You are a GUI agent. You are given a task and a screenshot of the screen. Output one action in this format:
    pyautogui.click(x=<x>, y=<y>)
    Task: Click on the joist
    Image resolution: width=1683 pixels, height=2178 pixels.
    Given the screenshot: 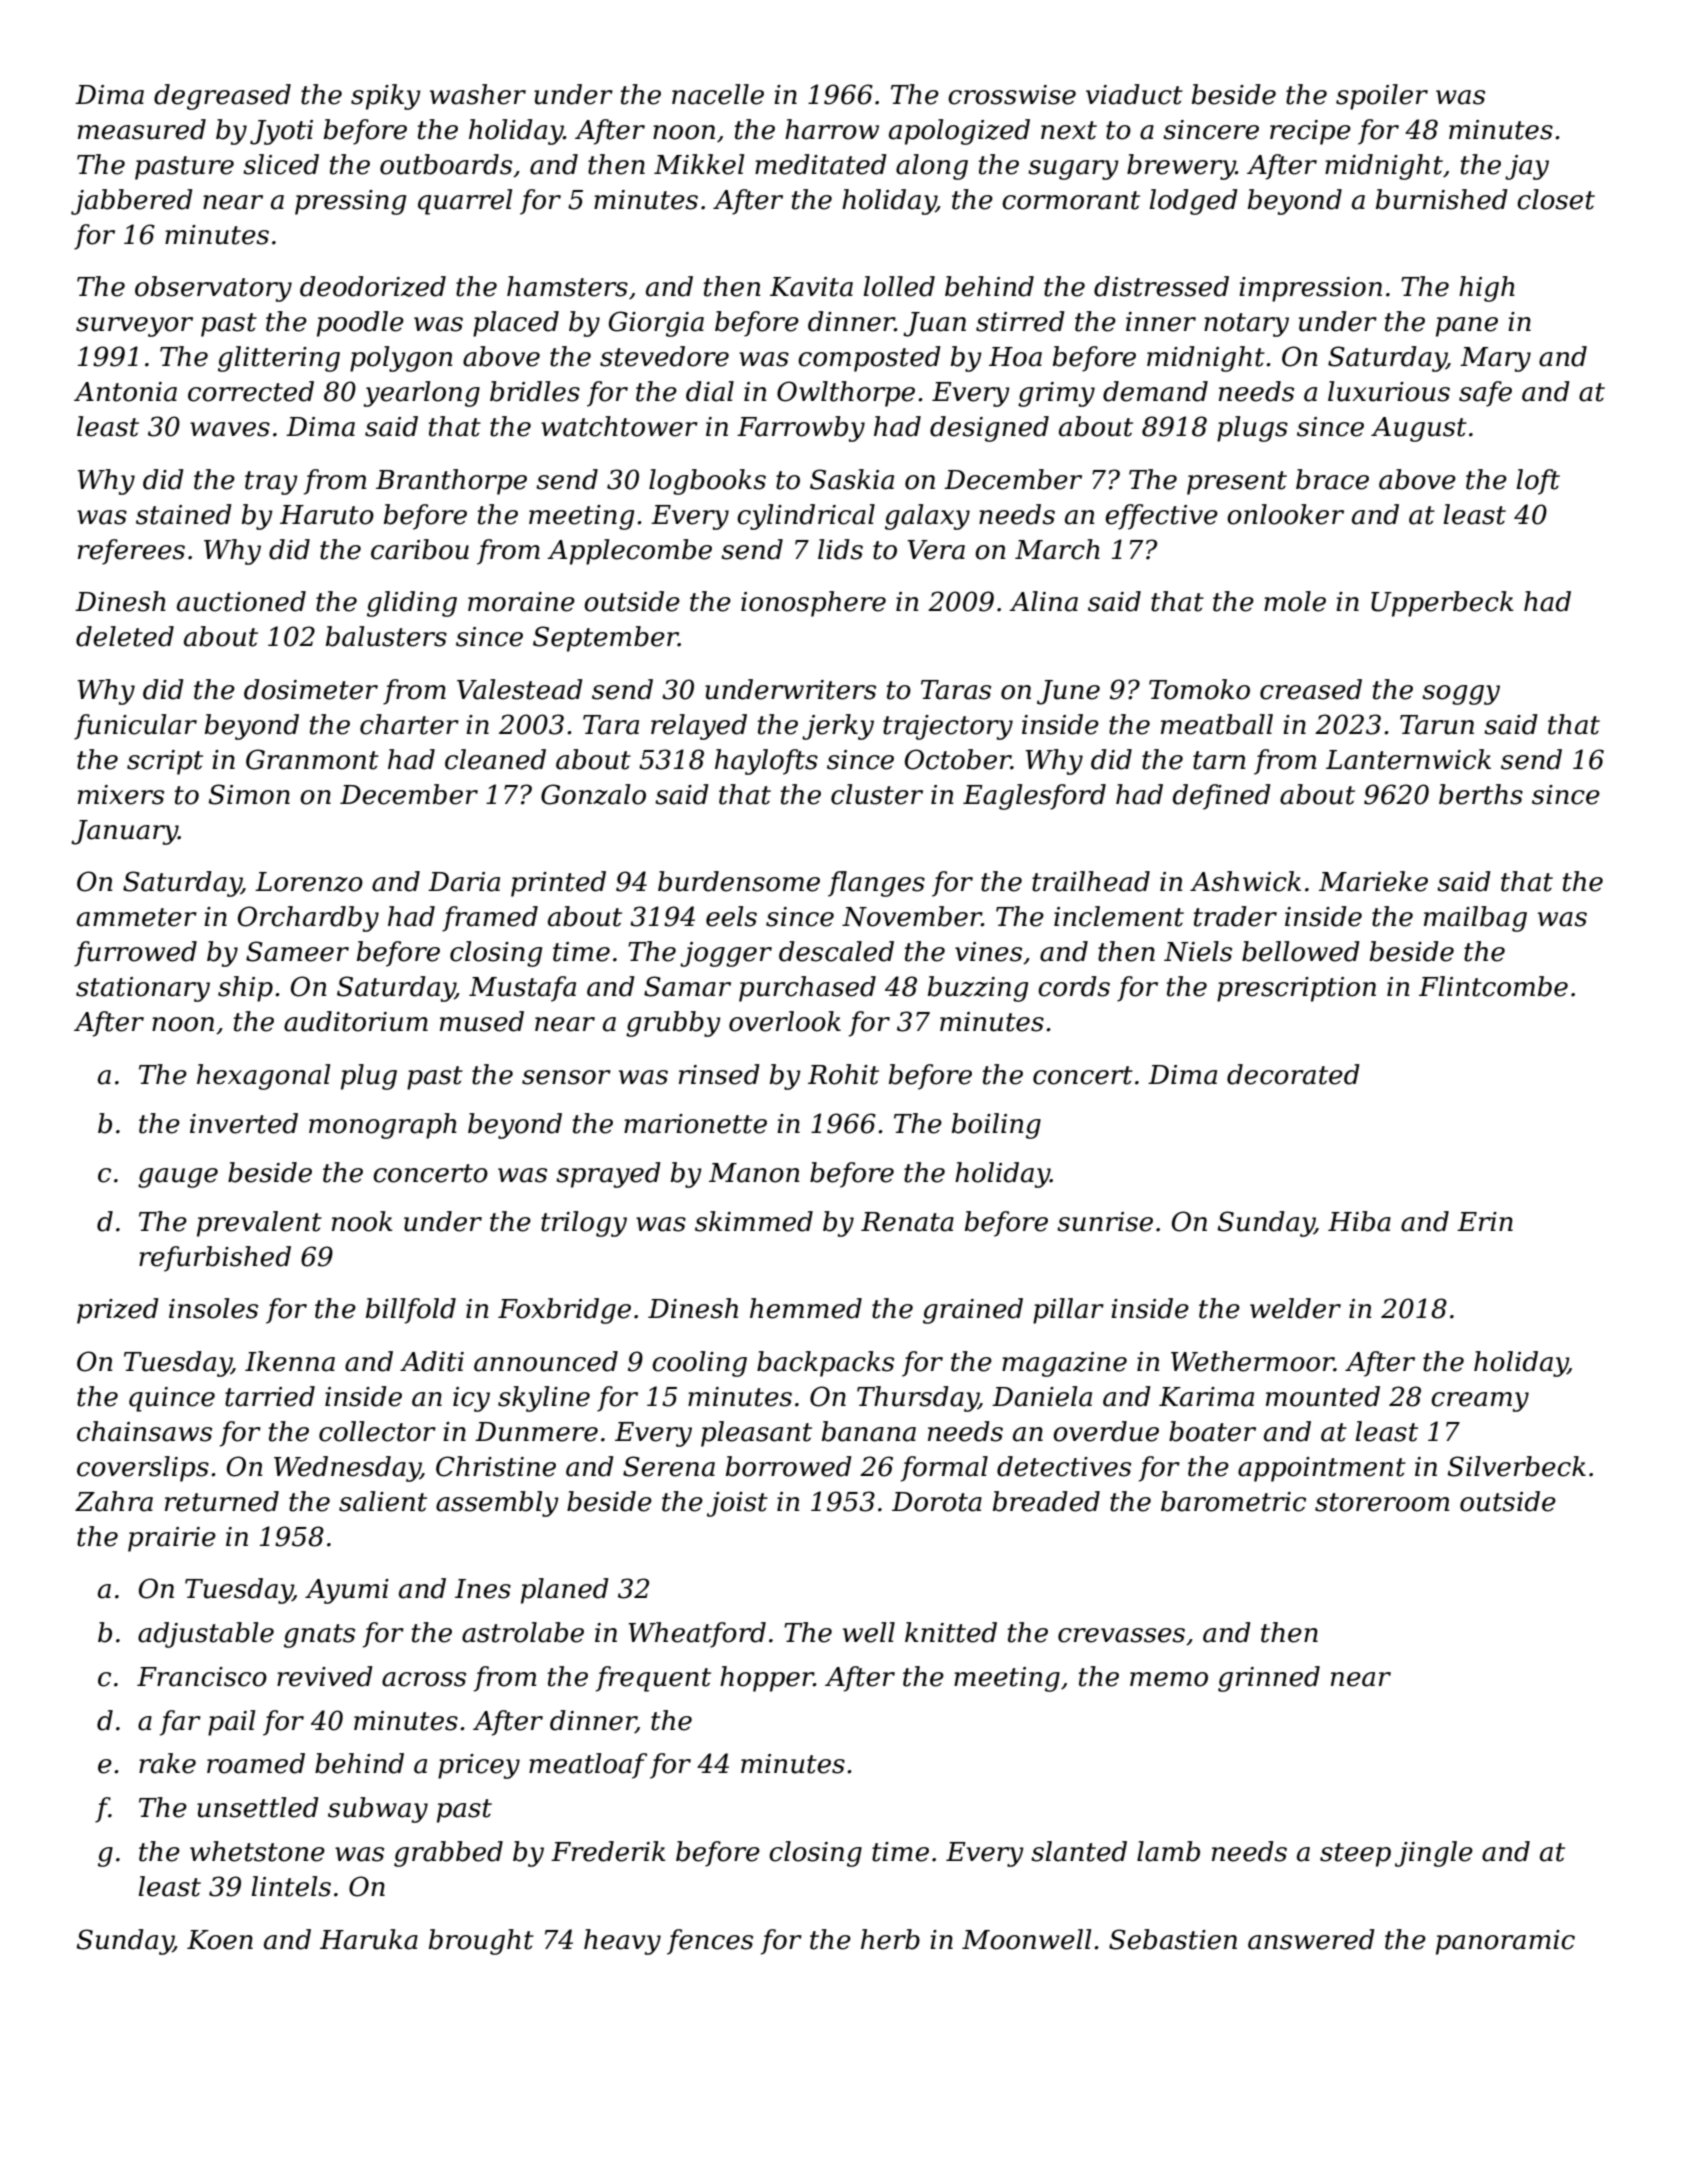 What is the action you would take?
    pyautogui.click(x=737, y=1504)
